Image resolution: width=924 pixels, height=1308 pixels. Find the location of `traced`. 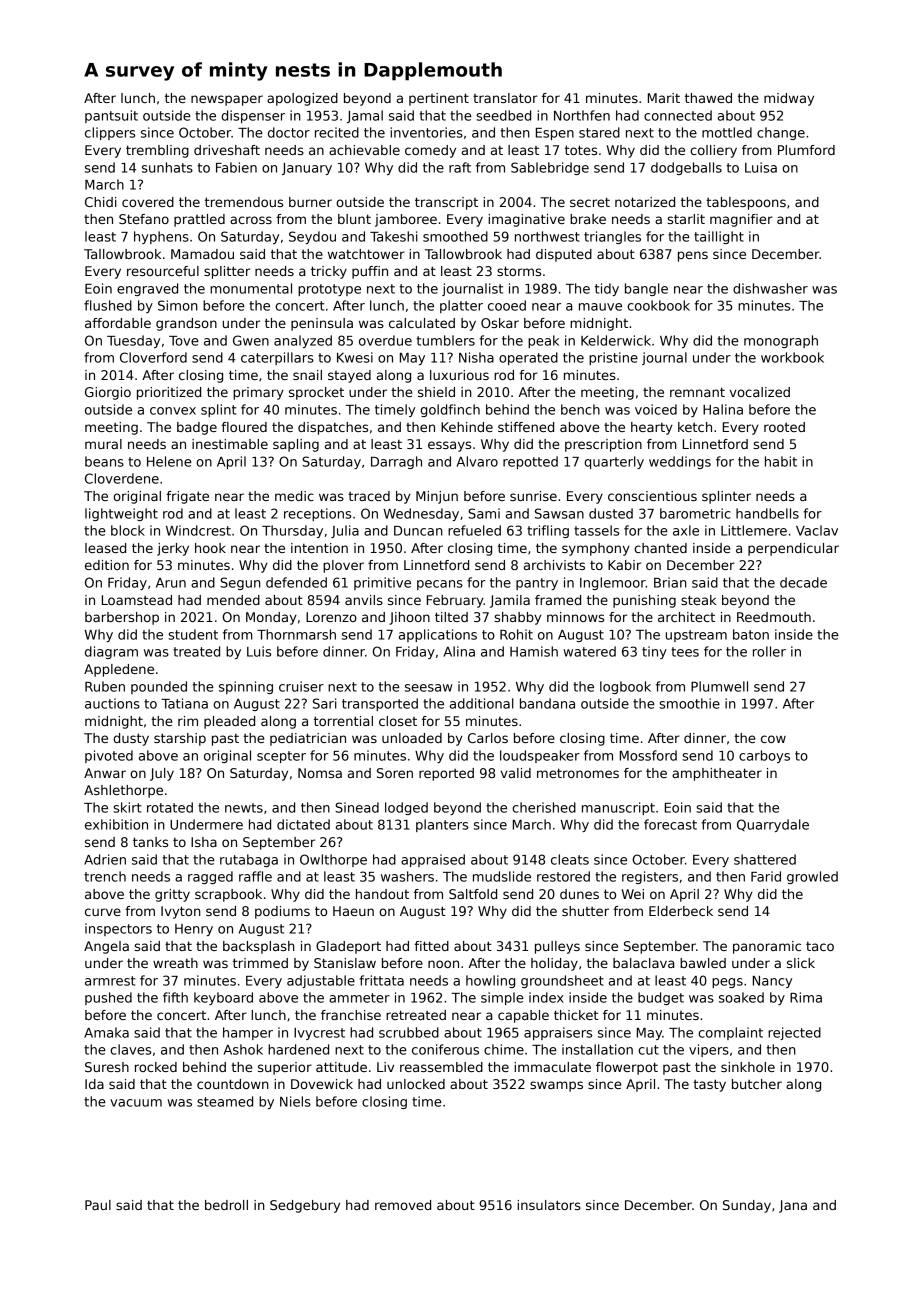

traced is located at coordinates (369, 496).
